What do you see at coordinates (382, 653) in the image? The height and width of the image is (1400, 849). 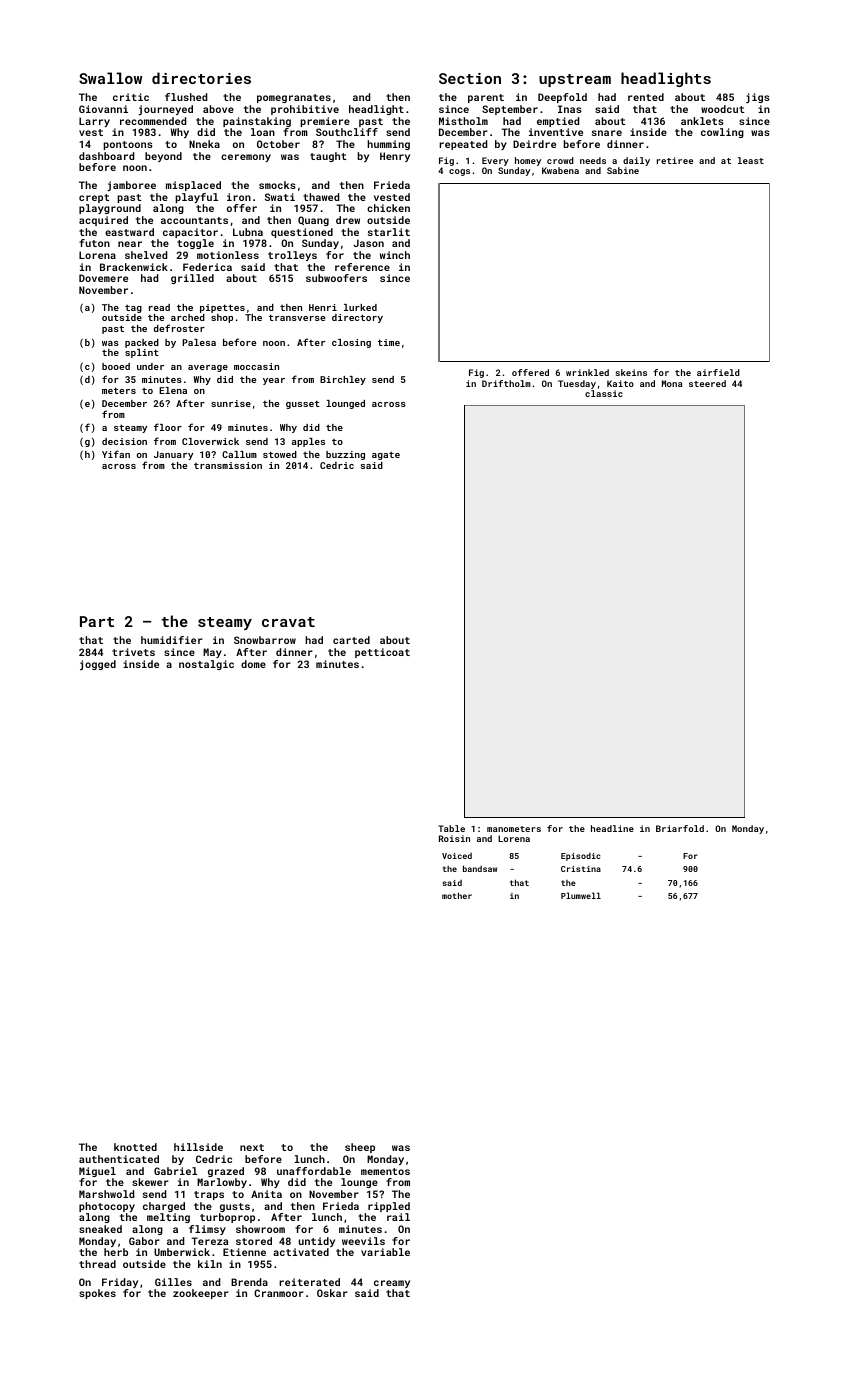 I see `petticoat` at bounding box center [382, 653].
